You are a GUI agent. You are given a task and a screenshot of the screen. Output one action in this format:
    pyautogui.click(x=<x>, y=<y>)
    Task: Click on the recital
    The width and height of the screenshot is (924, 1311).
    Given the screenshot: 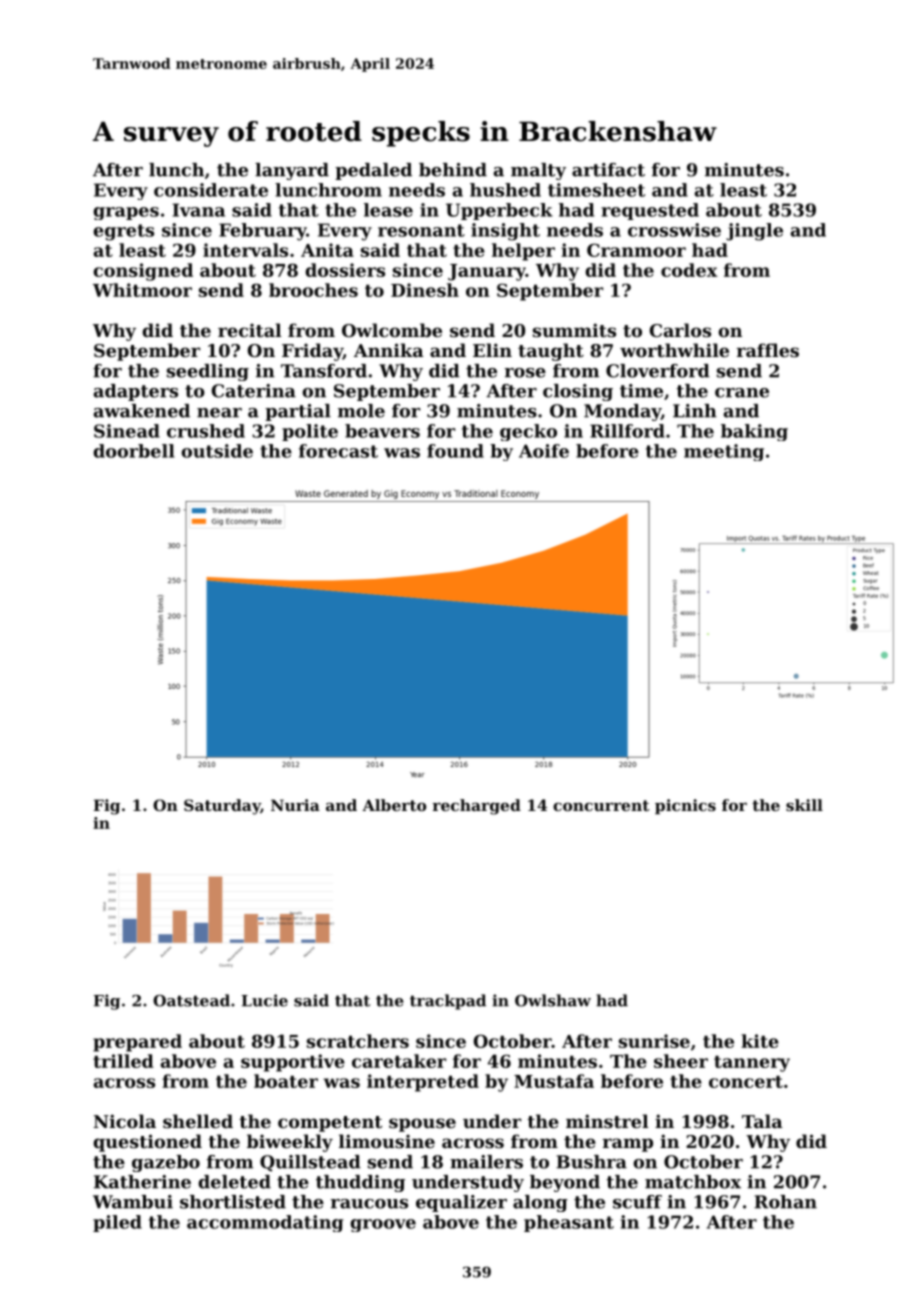 What is the action you would take?
    pyautogui.click(x=250, y=330)
